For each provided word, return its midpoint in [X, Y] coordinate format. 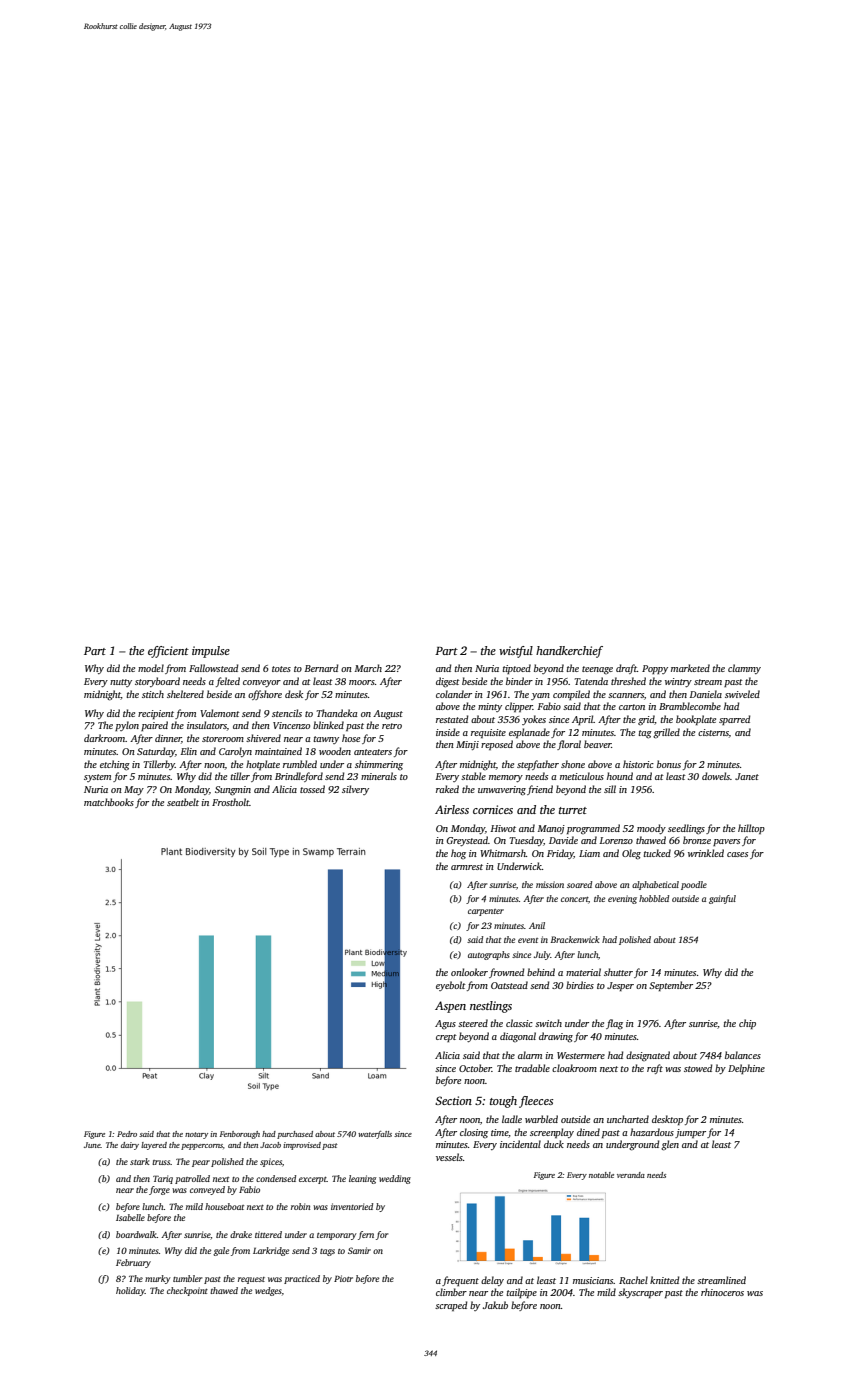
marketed [690, 668]
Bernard [321, 668]
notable [601, 1175]
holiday [130, 1291]
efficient [168, 652]
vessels [449, 1157]
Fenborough [240, 1135]
